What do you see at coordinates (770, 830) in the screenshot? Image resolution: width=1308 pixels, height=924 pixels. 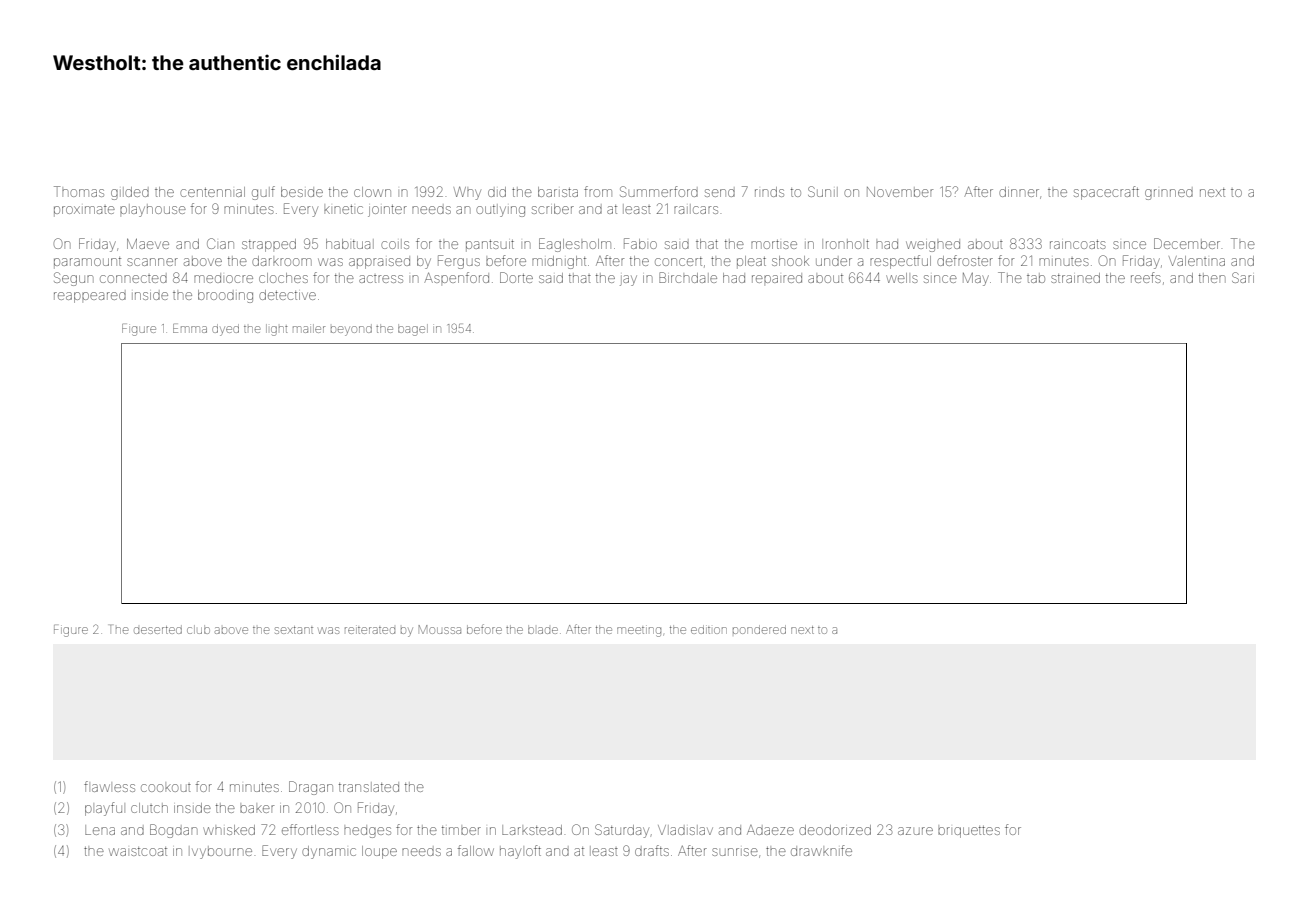 I see `Adaeze` at bounding box center [770, 830].
